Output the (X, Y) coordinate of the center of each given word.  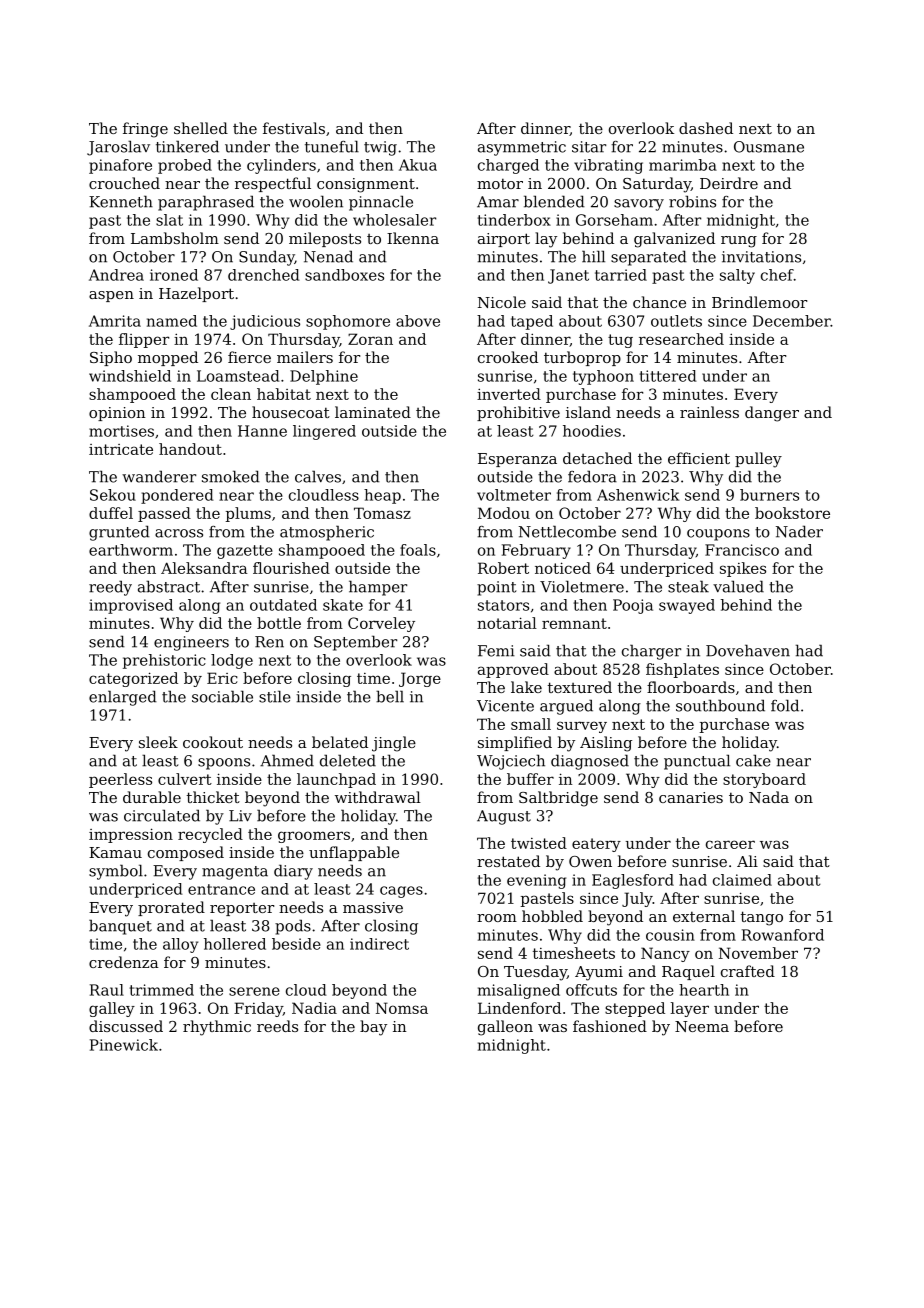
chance (659, 302)
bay (373, 1028)
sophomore (348, 322)
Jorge (420, 679)
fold (785, 705)
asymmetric (522, 148)
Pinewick (124, 1045)
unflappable (354, 853)
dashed (706, 128)
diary (293, 872)
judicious (265, 322)
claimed (742, 880)
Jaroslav (118, 148)
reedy (110, 588)
